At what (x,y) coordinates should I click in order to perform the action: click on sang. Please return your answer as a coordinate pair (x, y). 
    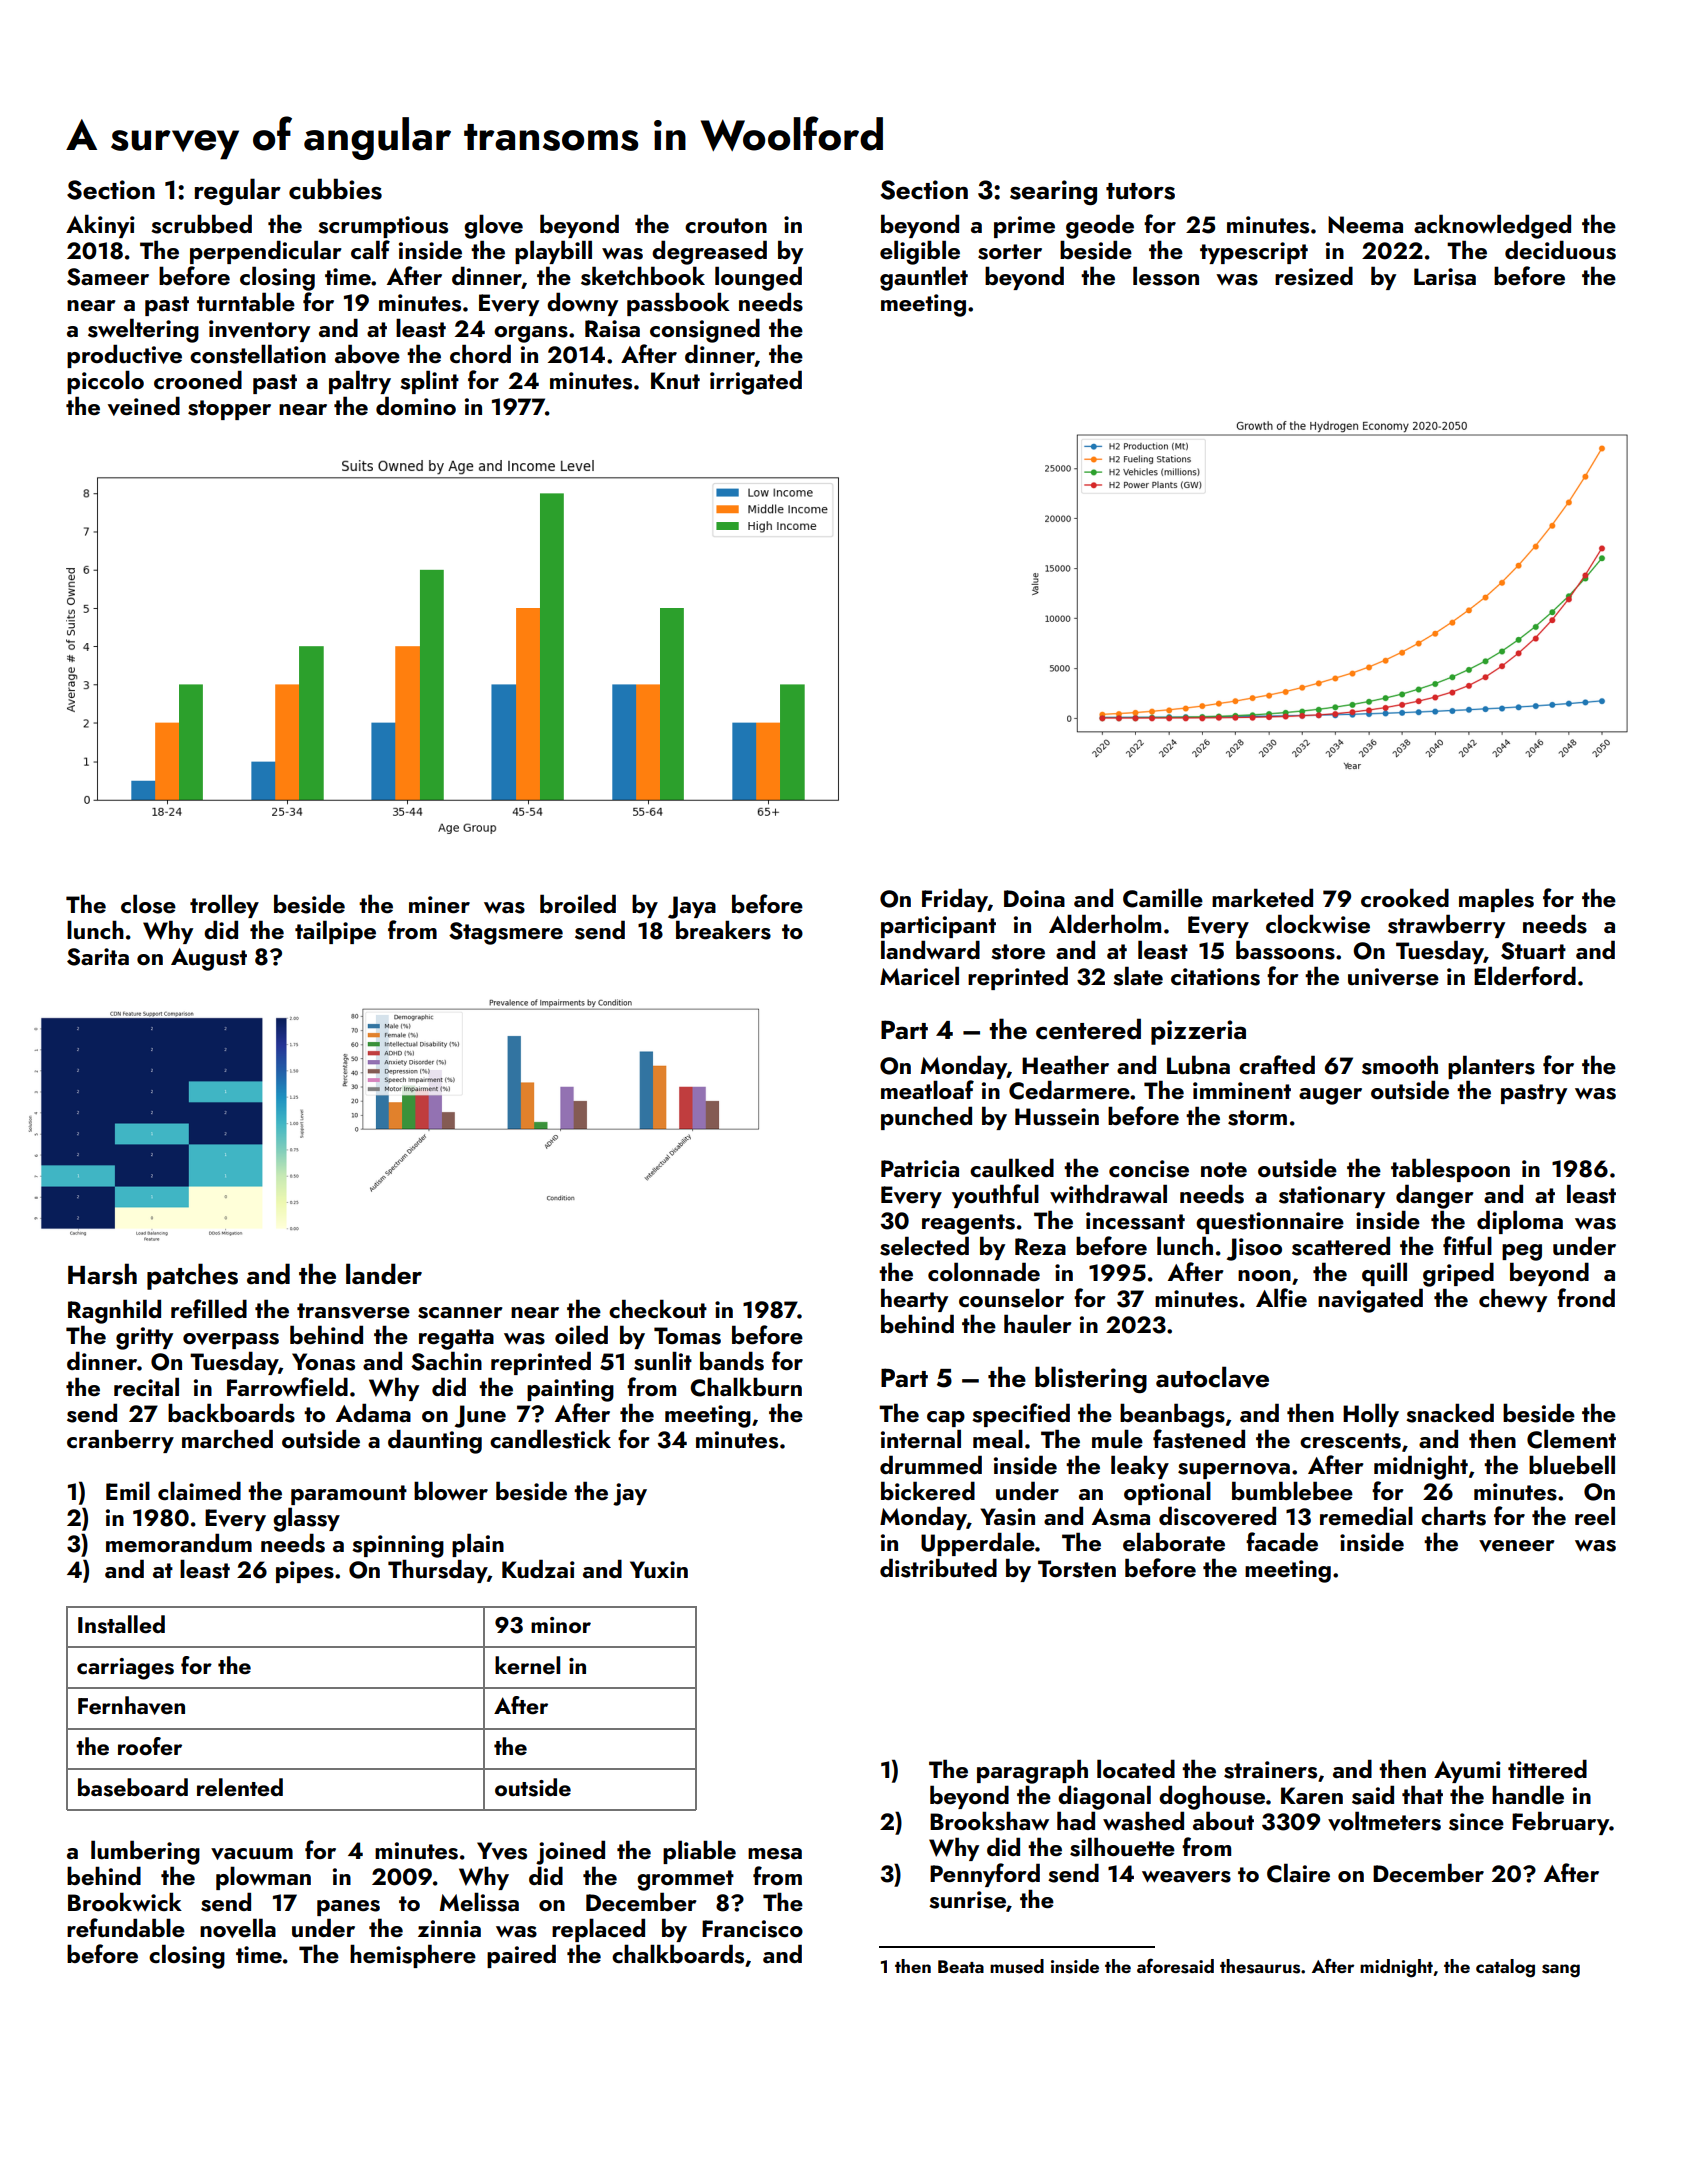
    Looking at the image, I should click on (1561, 1971).
